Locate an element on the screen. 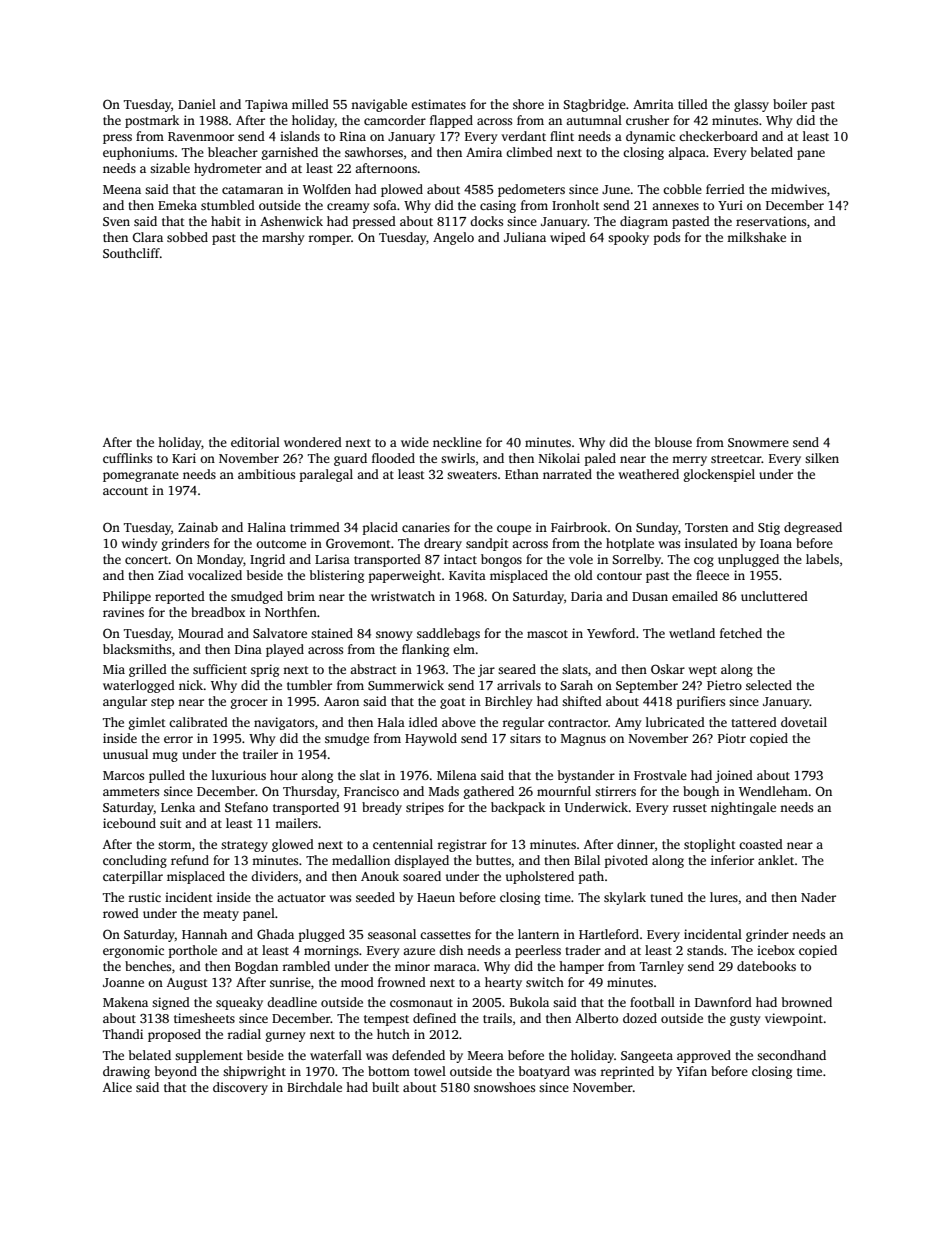 This screenshot has height=1233, width=952. Summerwick is located at coordinates (406, 685).
